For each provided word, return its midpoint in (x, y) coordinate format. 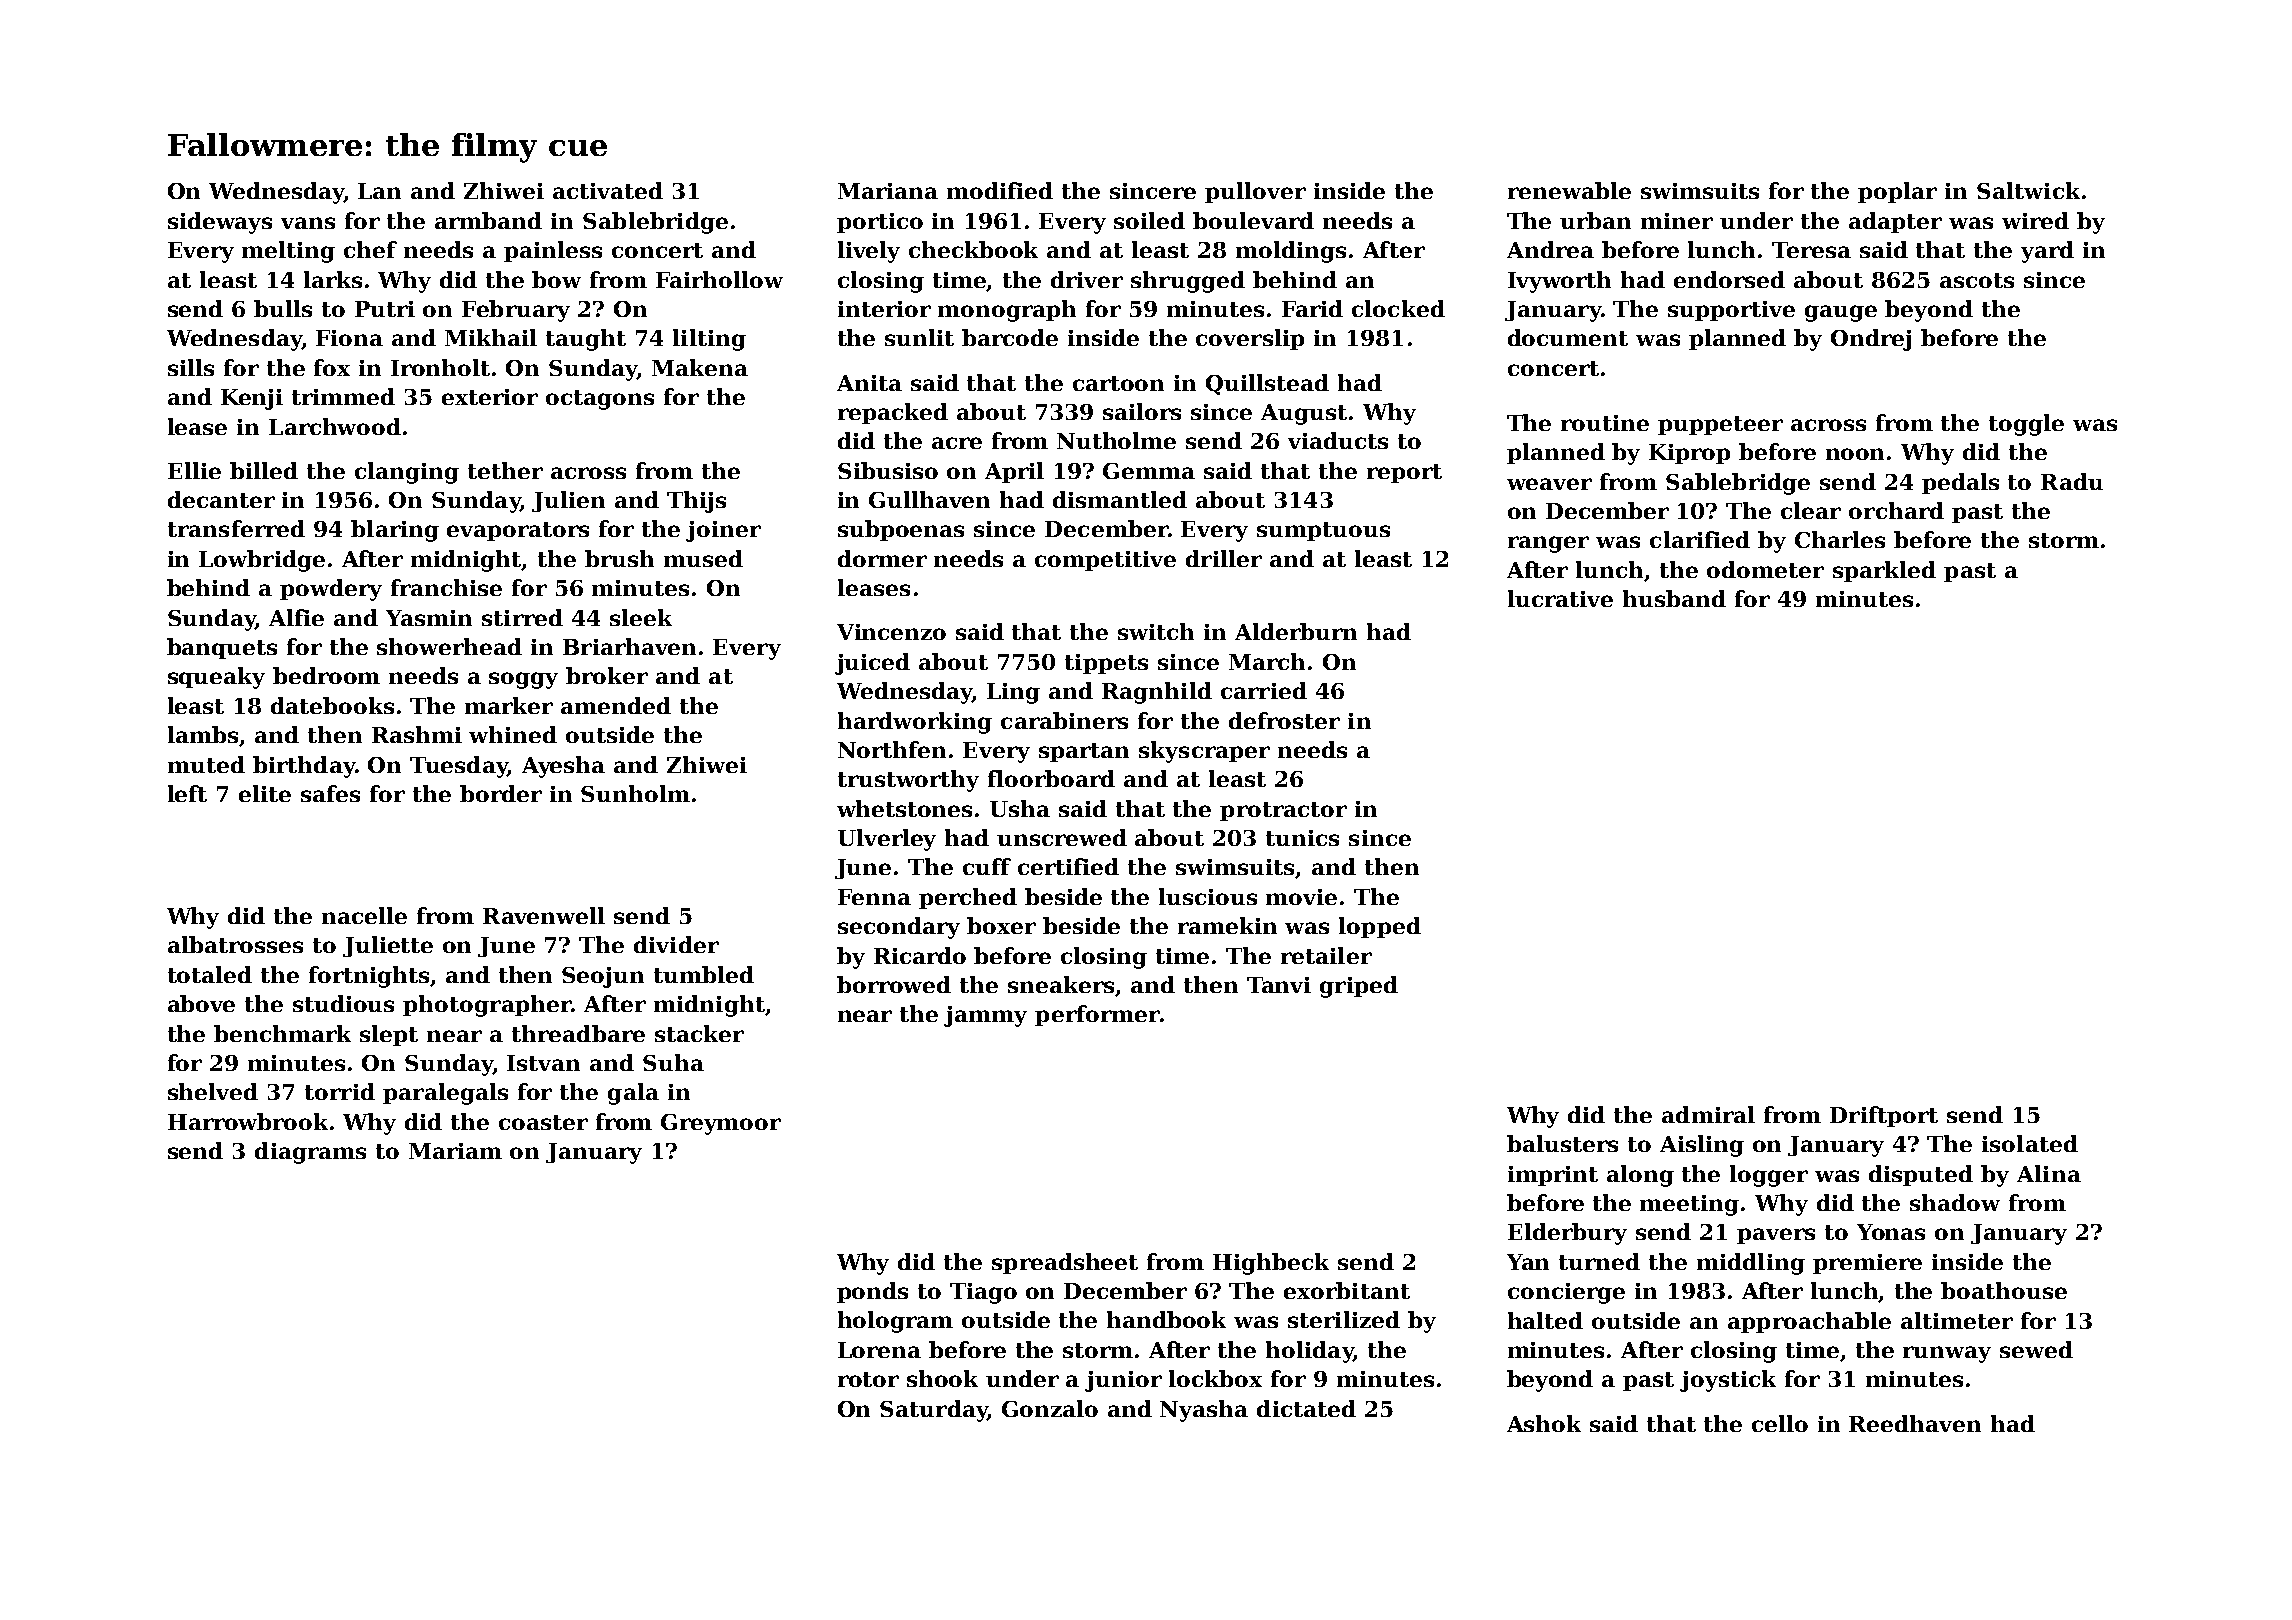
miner (1677, 221)
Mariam (455, 1151)
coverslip (1250, 339)
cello (1780, 1423)
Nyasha (1204, 1411)
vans (308, 223)
